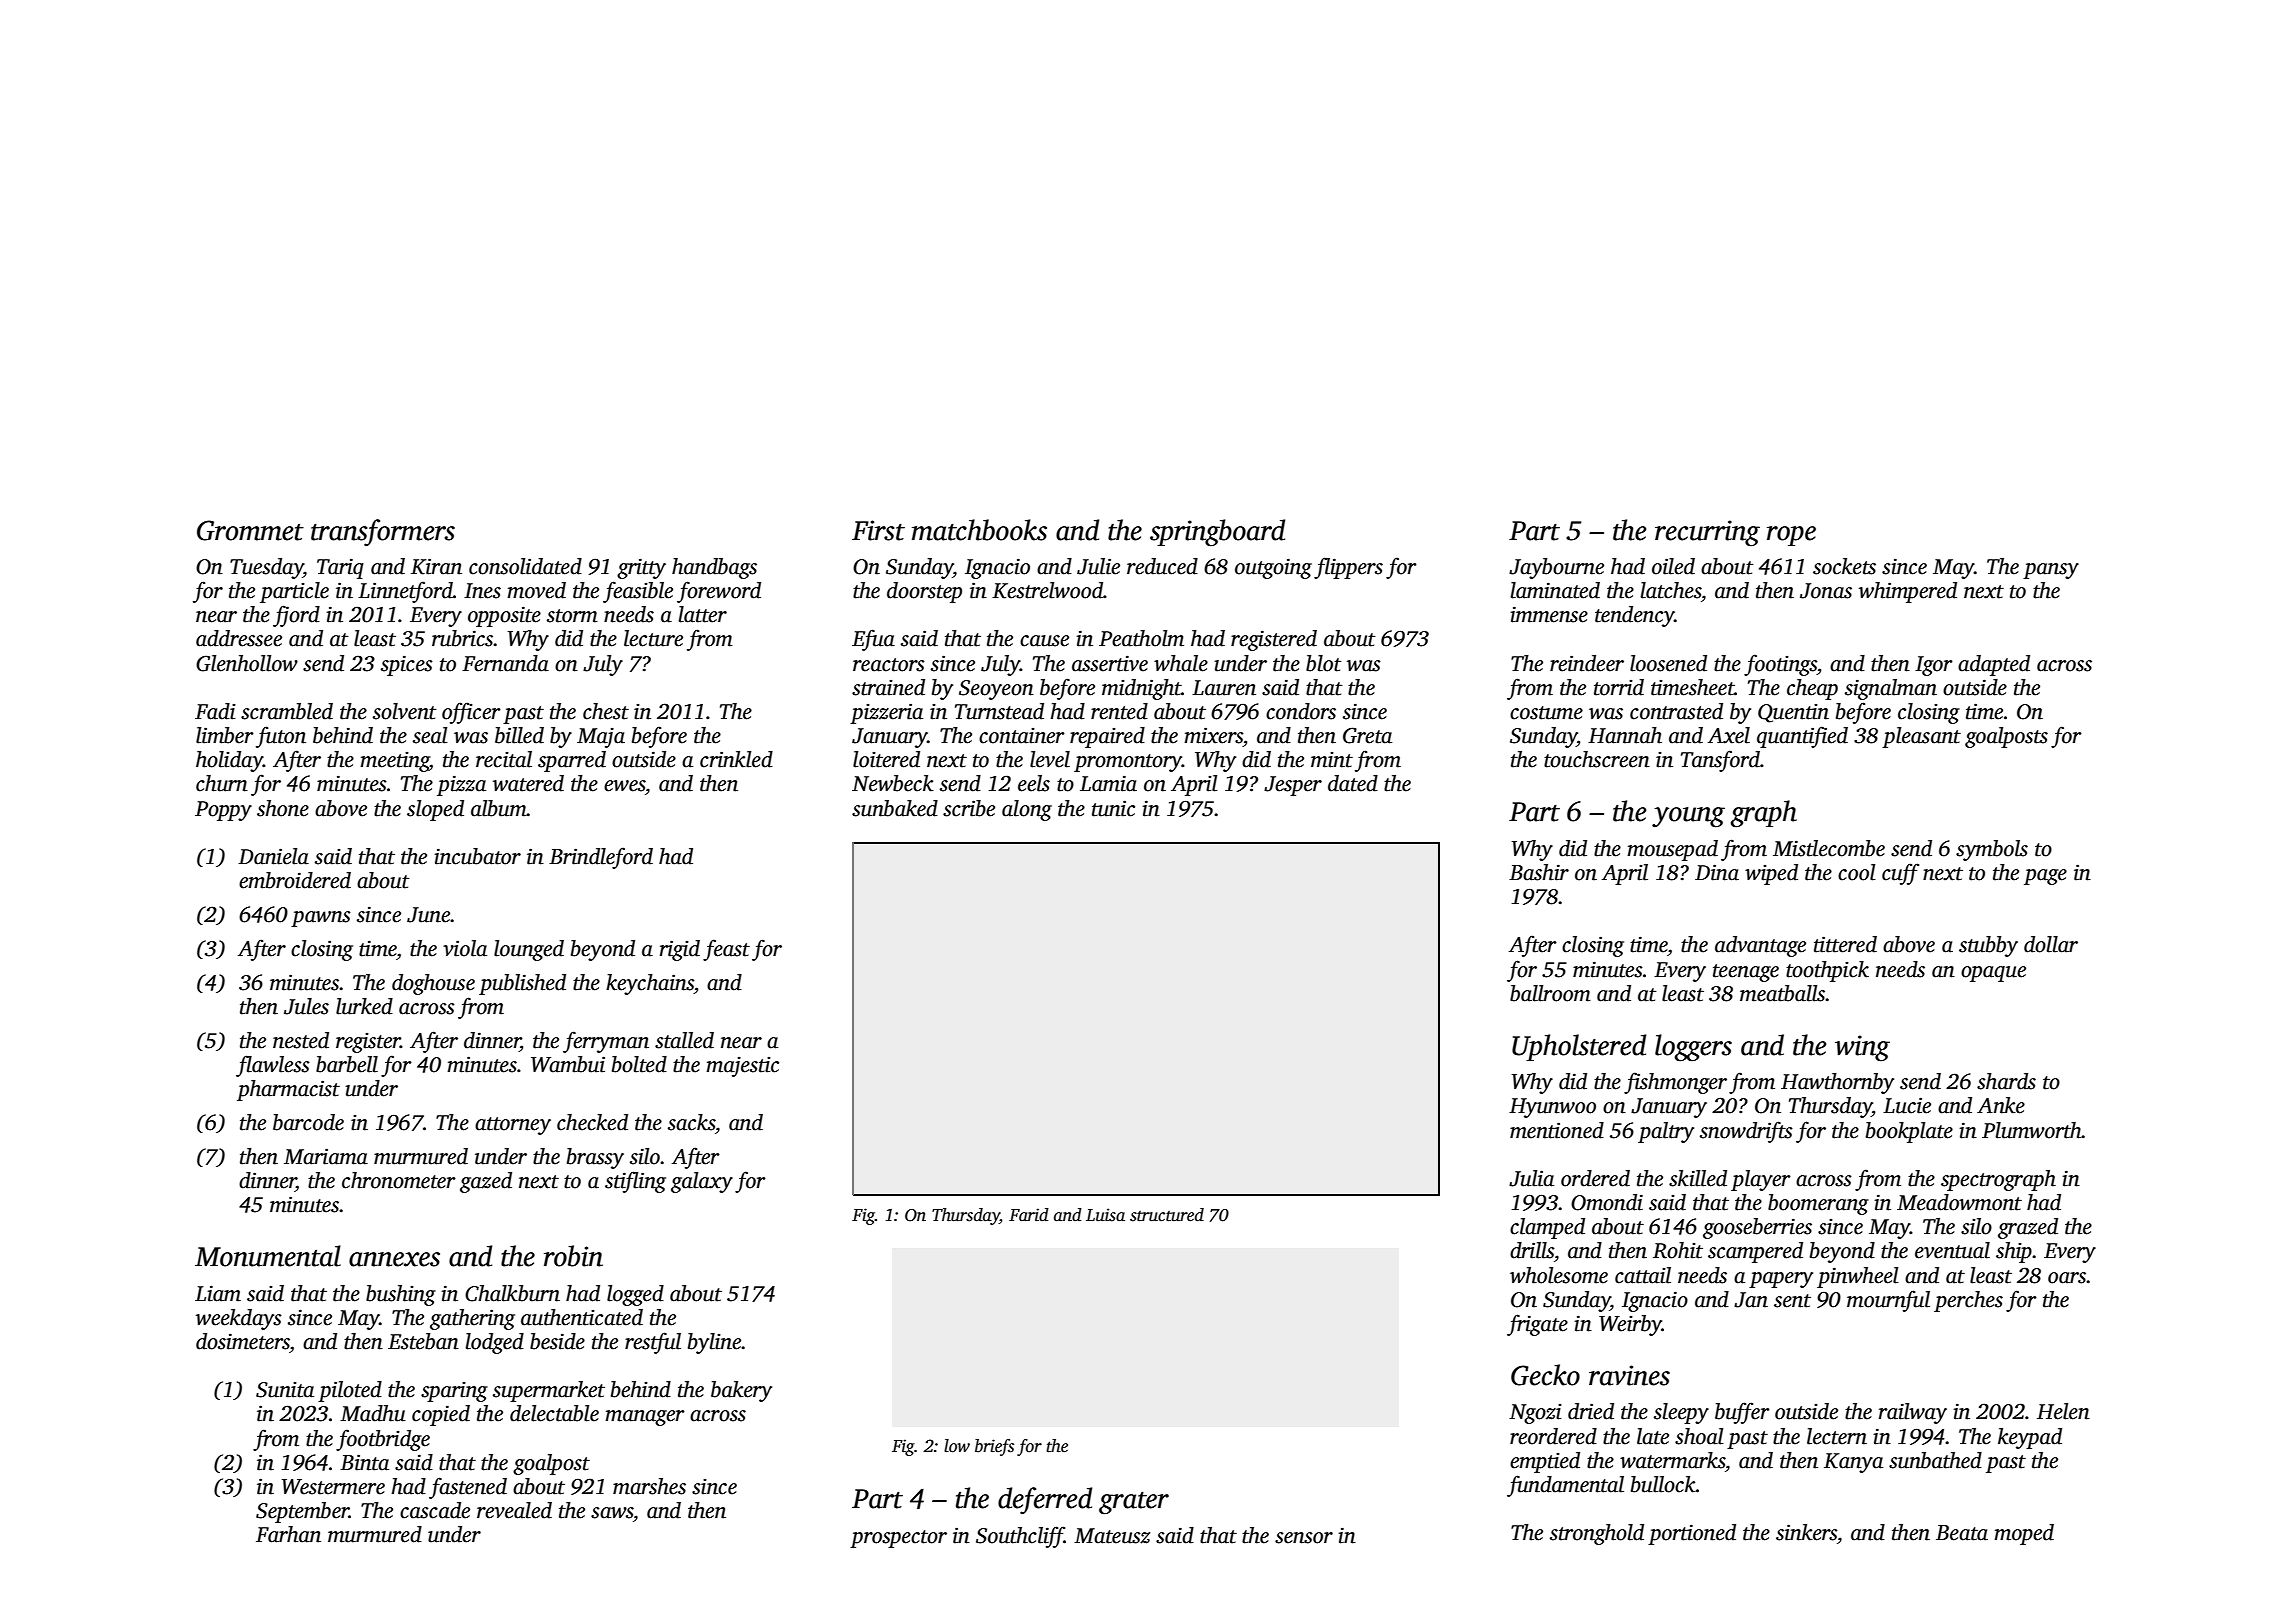 The height and width of the page is (1620, 2292). Describe the element at coordinates (1791, 536) in the page. I see `rope` at that location.
